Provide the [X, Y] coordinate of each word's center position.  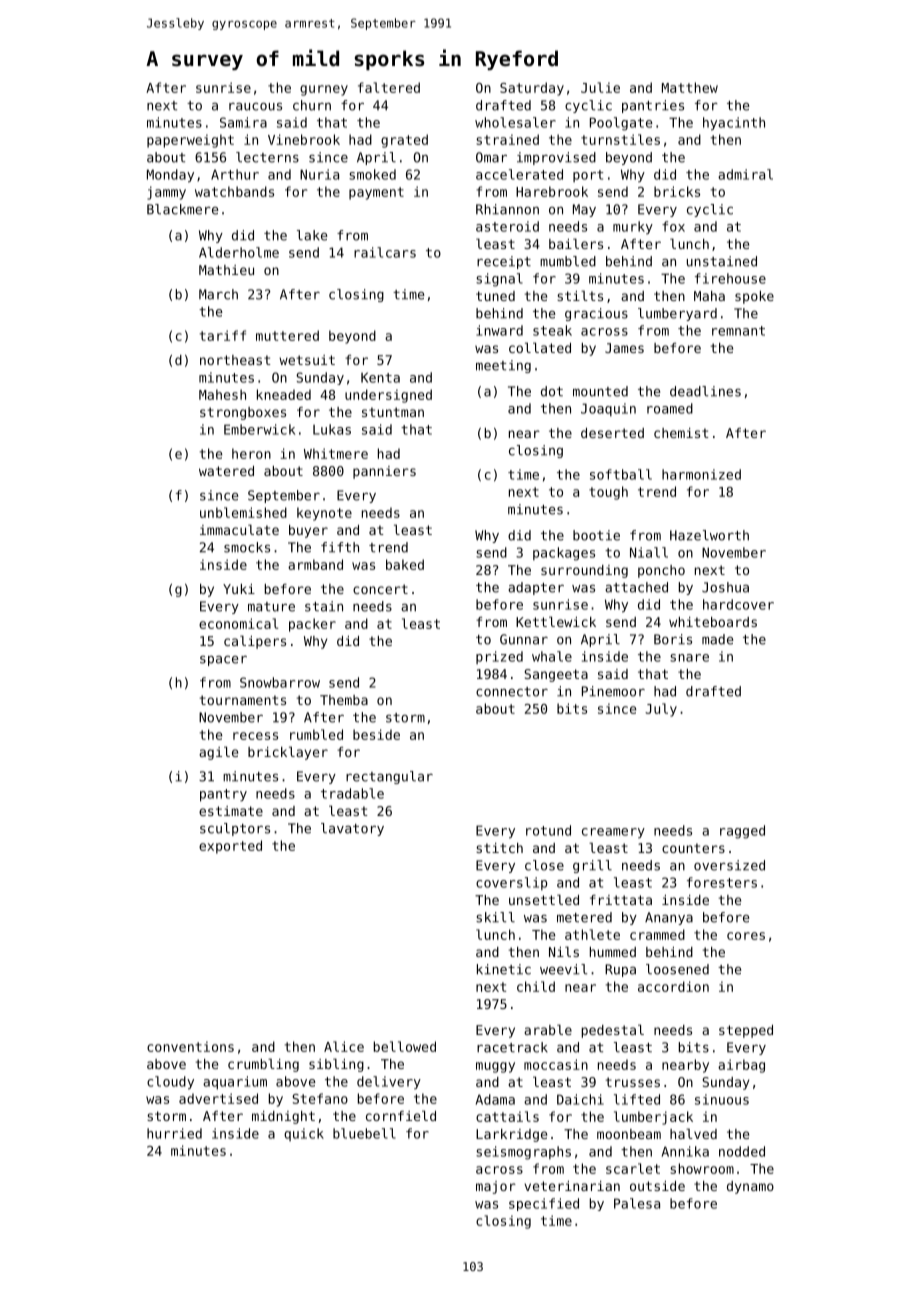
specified [544, 1204]
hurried [174, 1133]
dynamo [750, 1187]
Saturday [532, 89]
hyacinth [734, 124]
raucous [255, 107]
